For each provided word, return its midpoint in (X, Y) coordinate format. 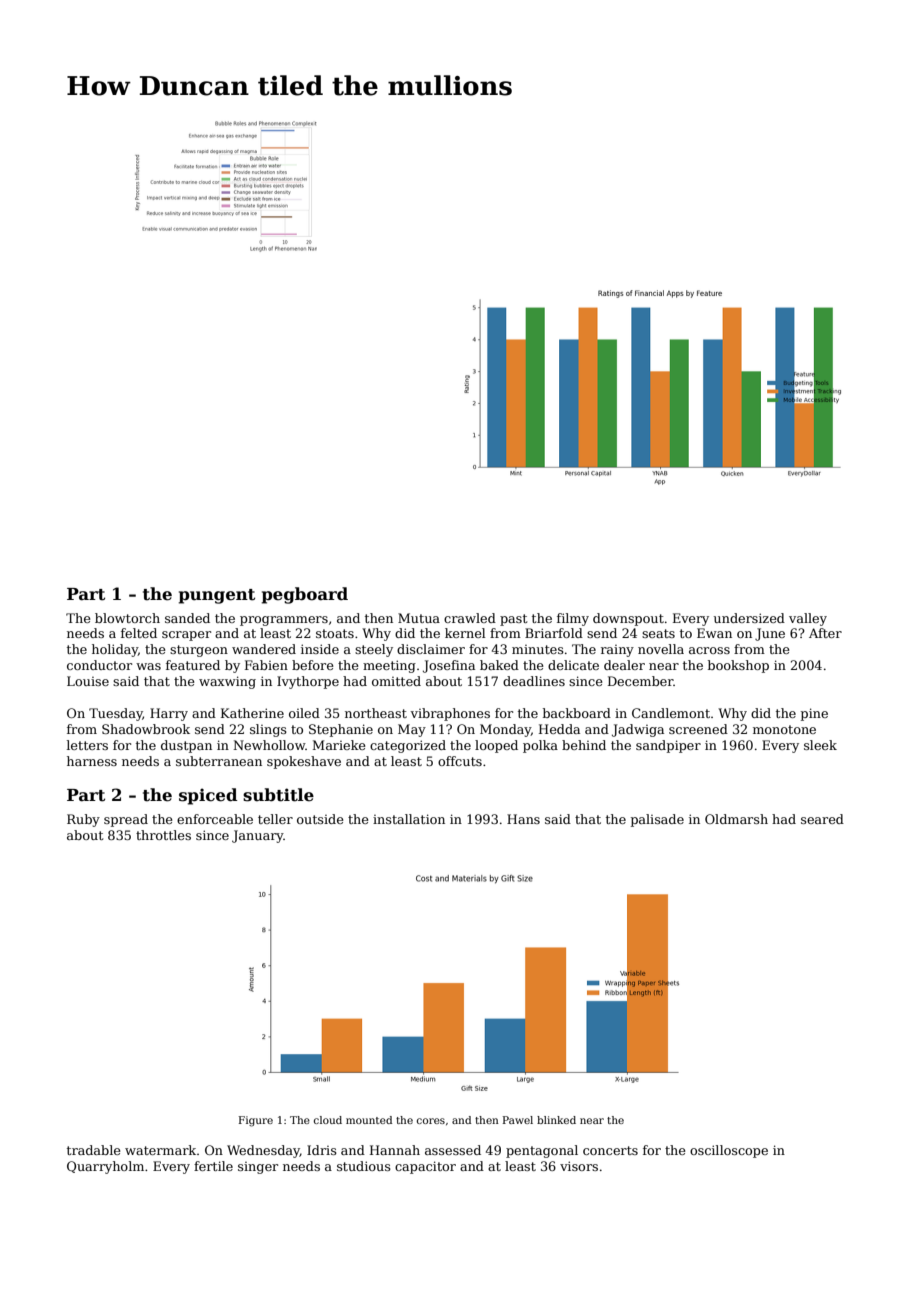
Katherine (252, 713)
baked (499, 665)
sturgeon (199, 651)
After (825, 633)
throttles (163, 835)
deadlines (534, 681)
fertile (213, 1166)
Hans (523, 819)
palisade (657, 820)
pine (814, 714)
